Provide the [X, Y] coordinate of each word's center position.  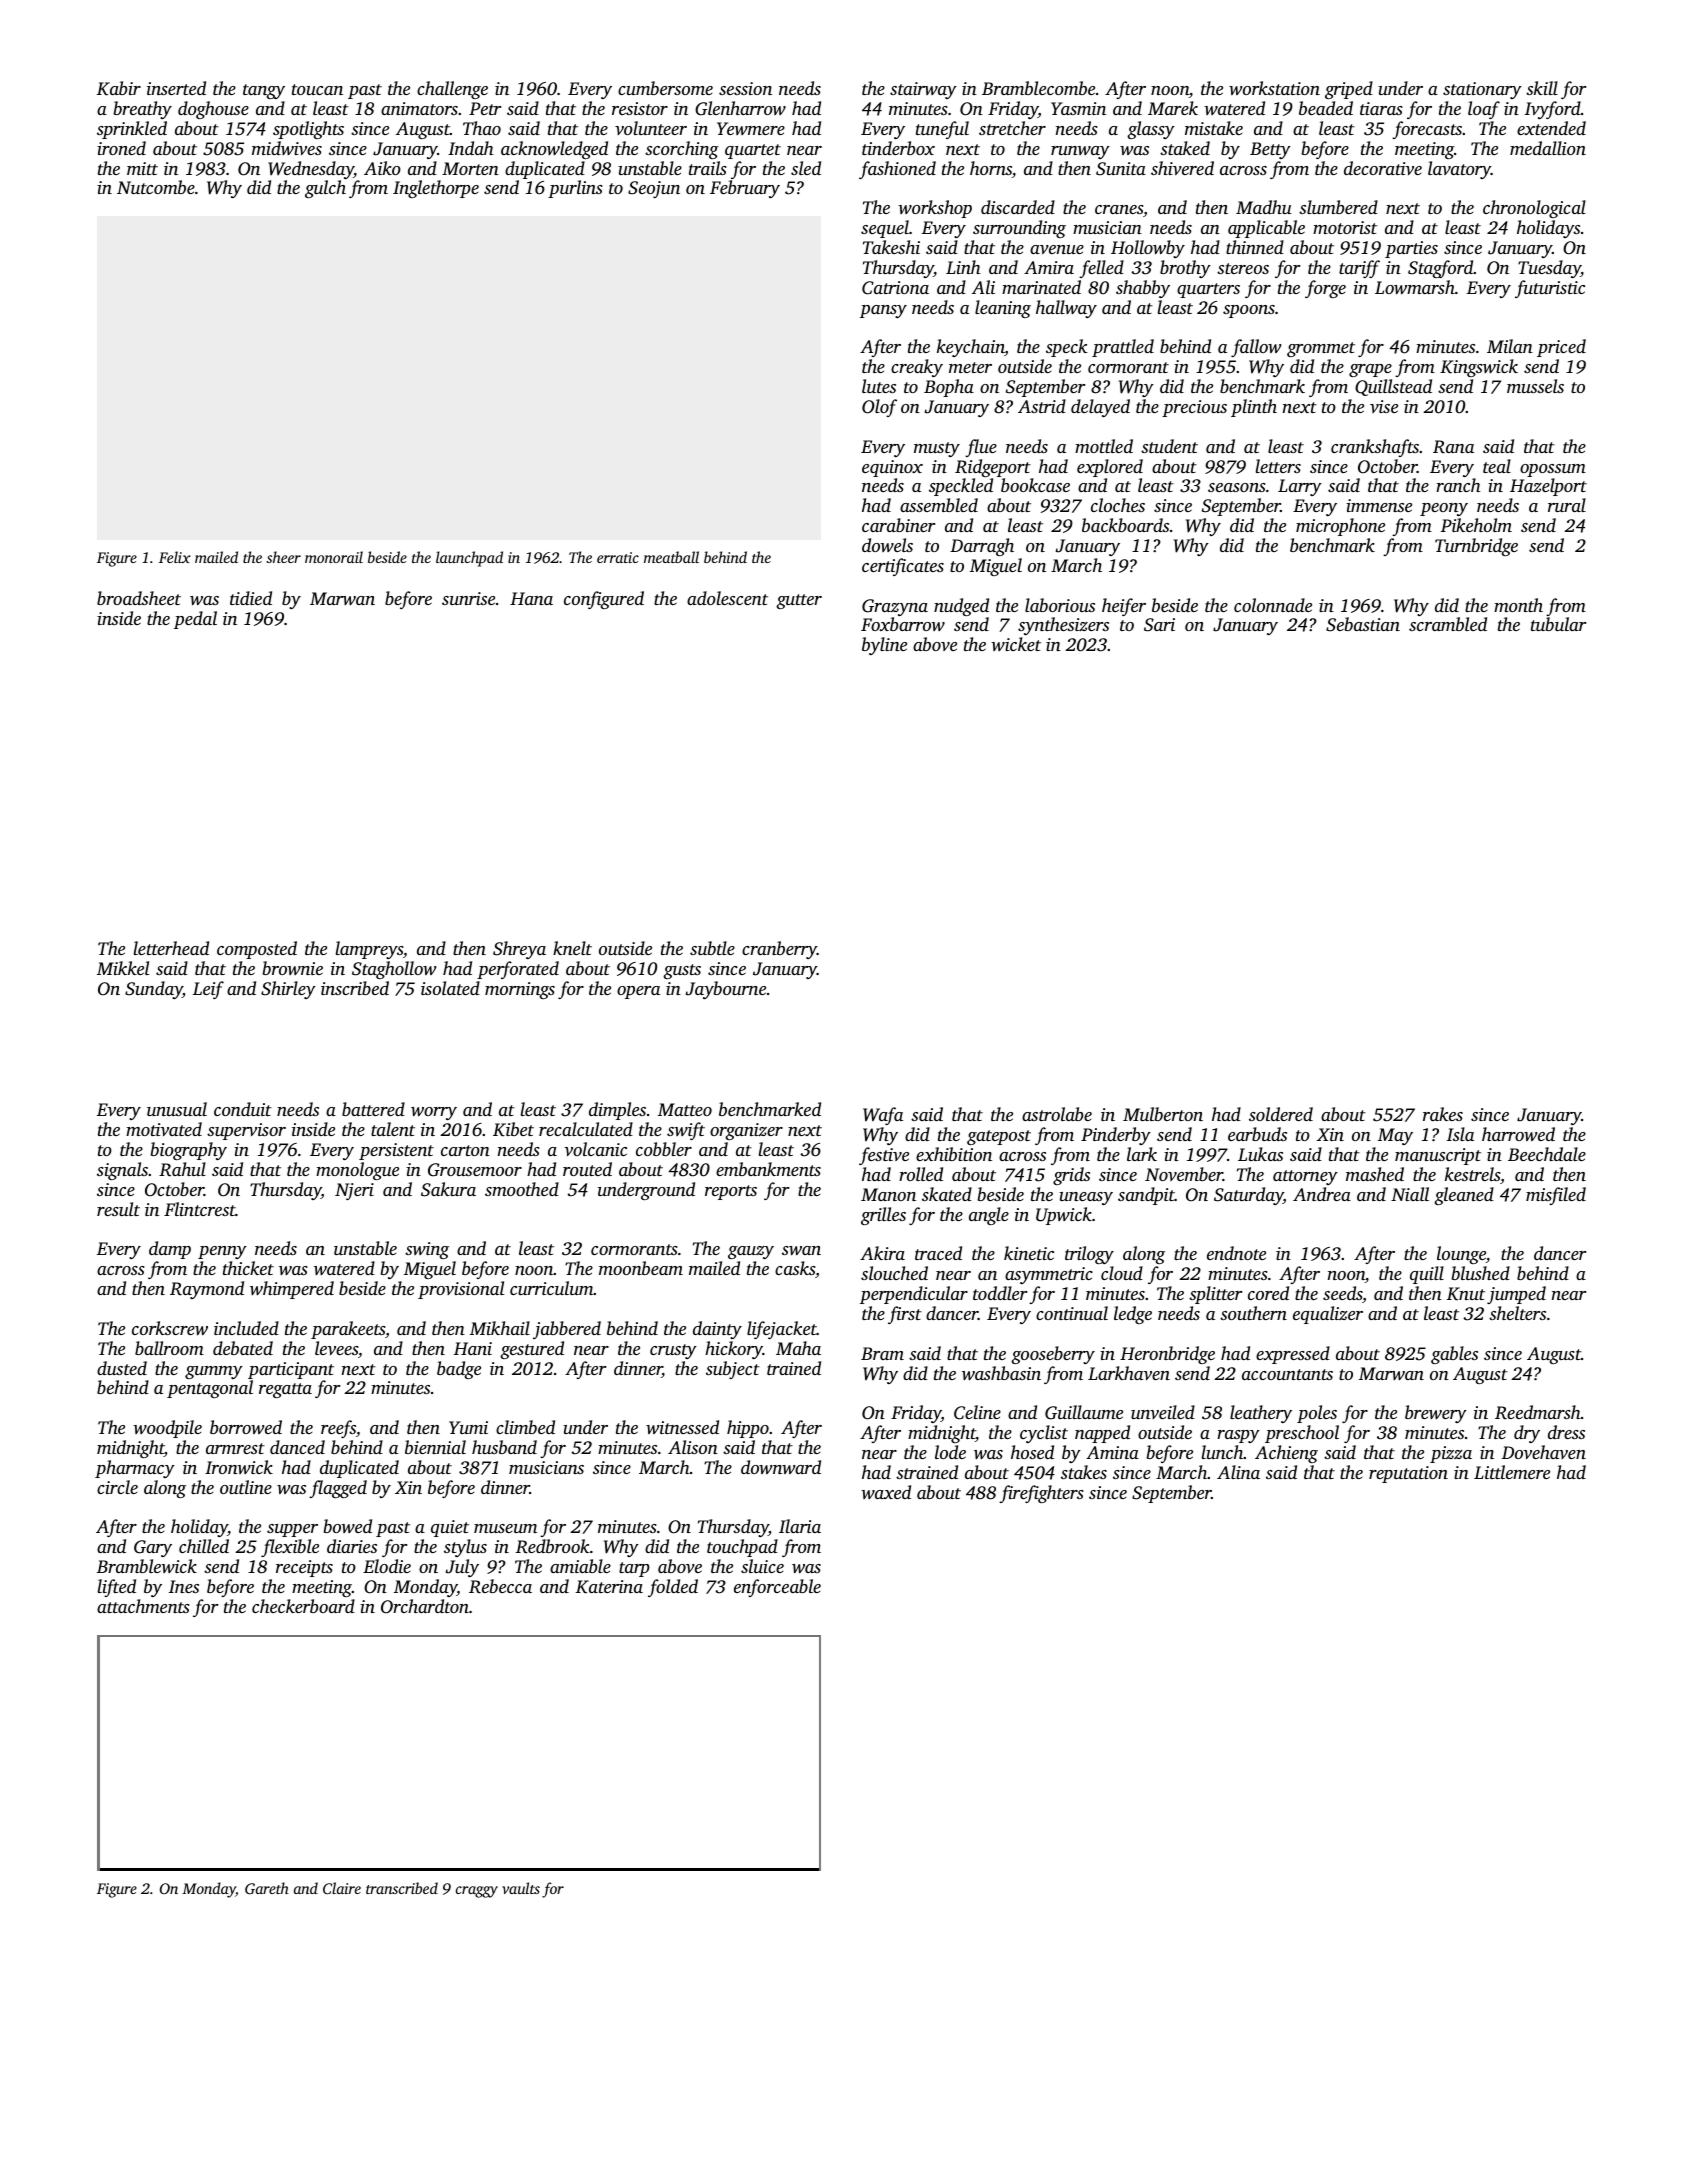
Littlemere [1512, 1472]
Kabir [119, 88]
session [745, 88]
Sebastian [1363, 624]
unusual [177, 1109]
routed [587, 1169]
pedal [195, 620]
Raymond [207, 1290]
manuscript [1438, 1156]
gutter [799, 601]
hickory [734, 1350]
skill [1542, 88]
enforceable [777, 1588]
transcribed [402, 1888]
